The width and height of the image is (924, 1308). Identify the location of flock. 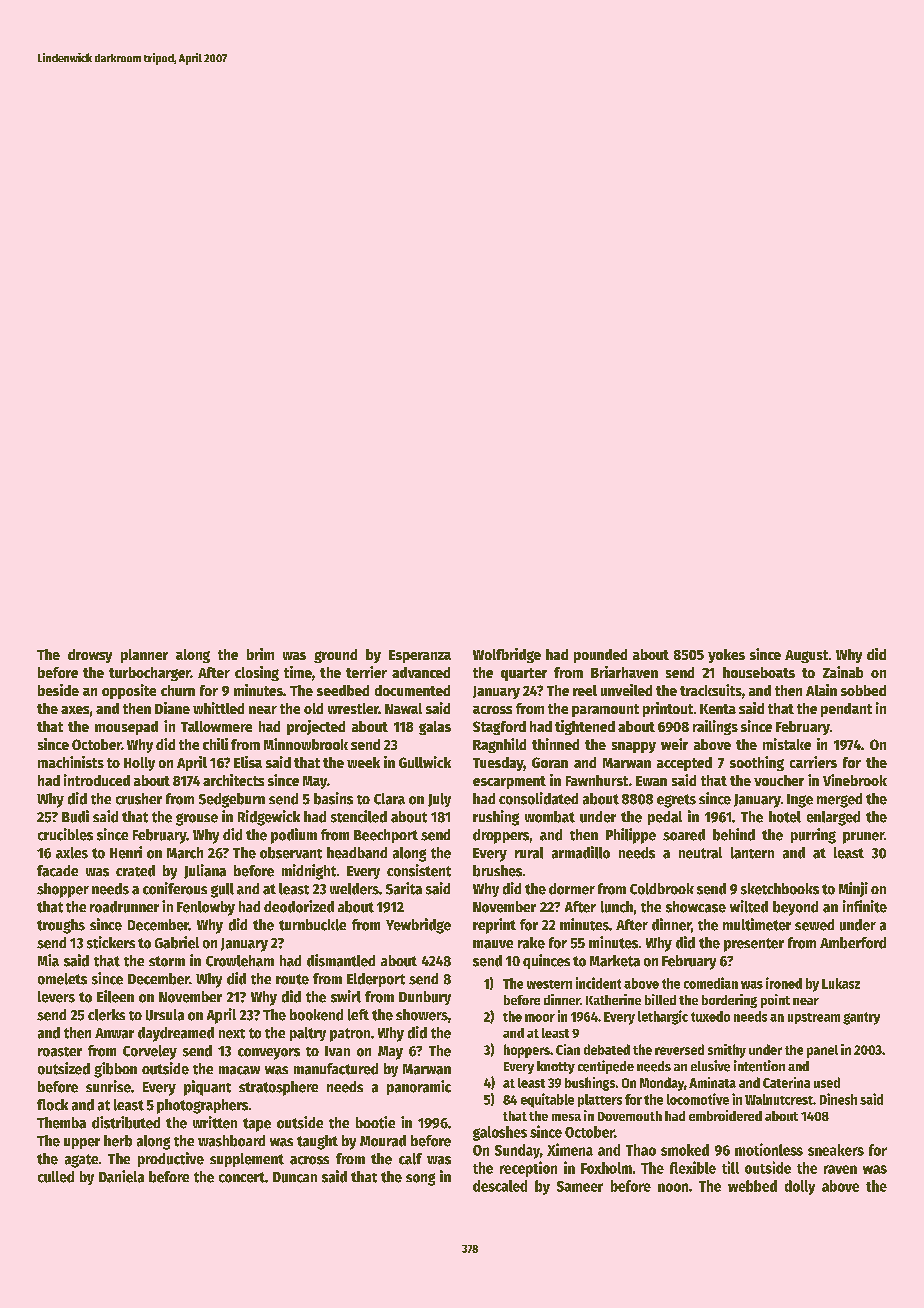
(52, 1105).
